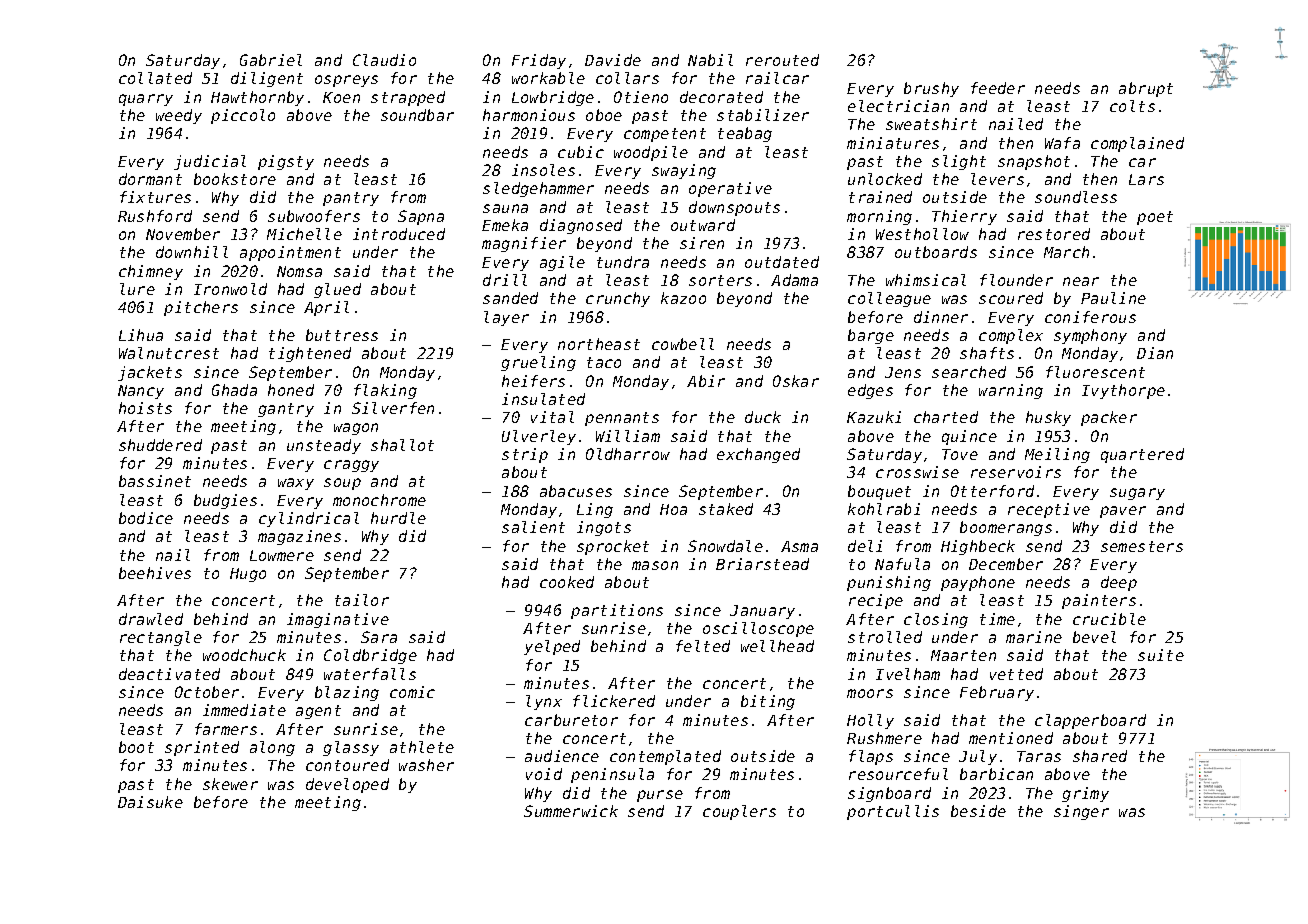 This screenshot has width=1308, height=924. Describe the element at coordinates (544, 702) in the screenshot. I see `lynx` at that location.
